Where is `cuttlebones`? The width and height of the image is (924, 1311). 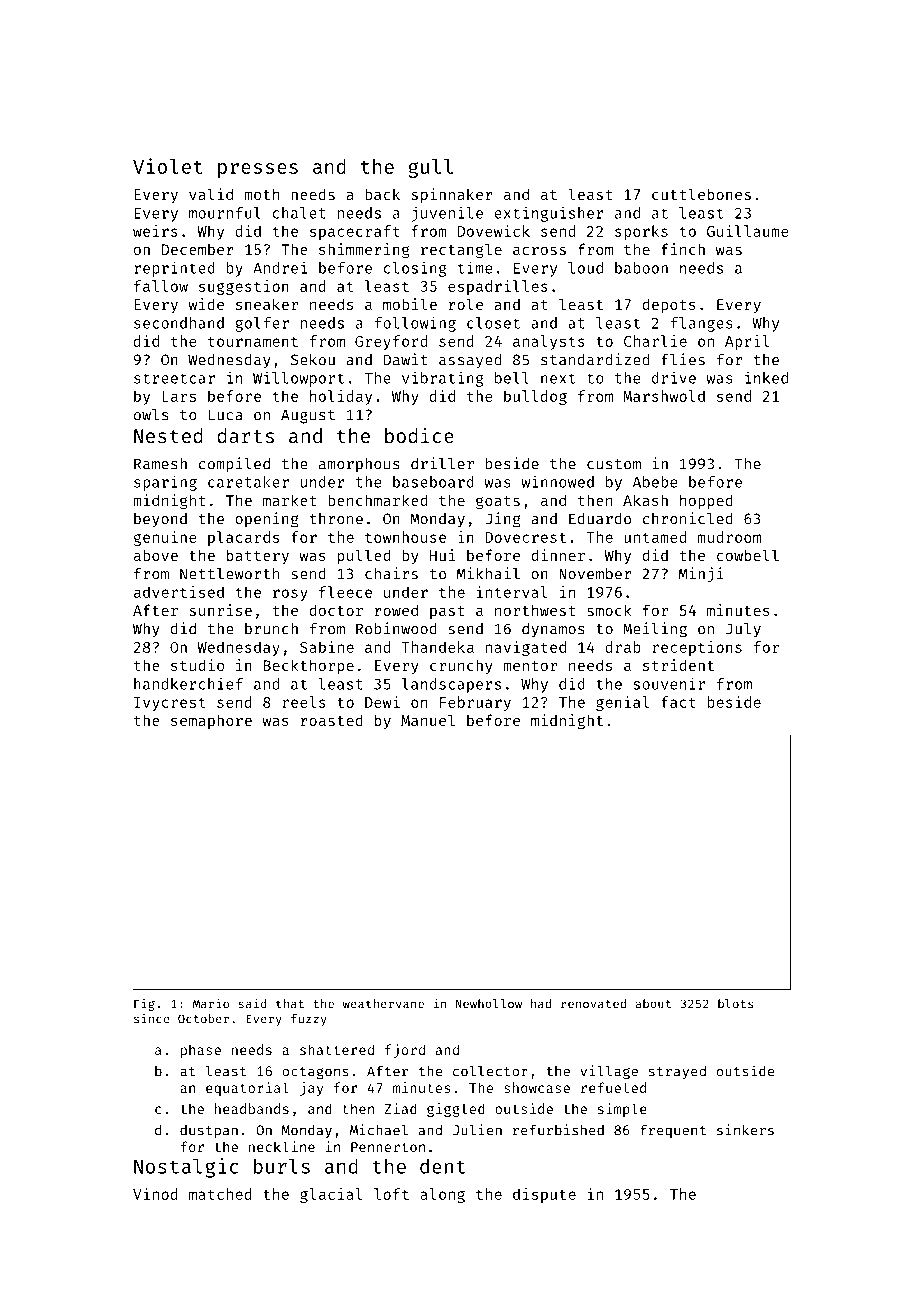 cuttlebones is located at coordinates (701, 194).
